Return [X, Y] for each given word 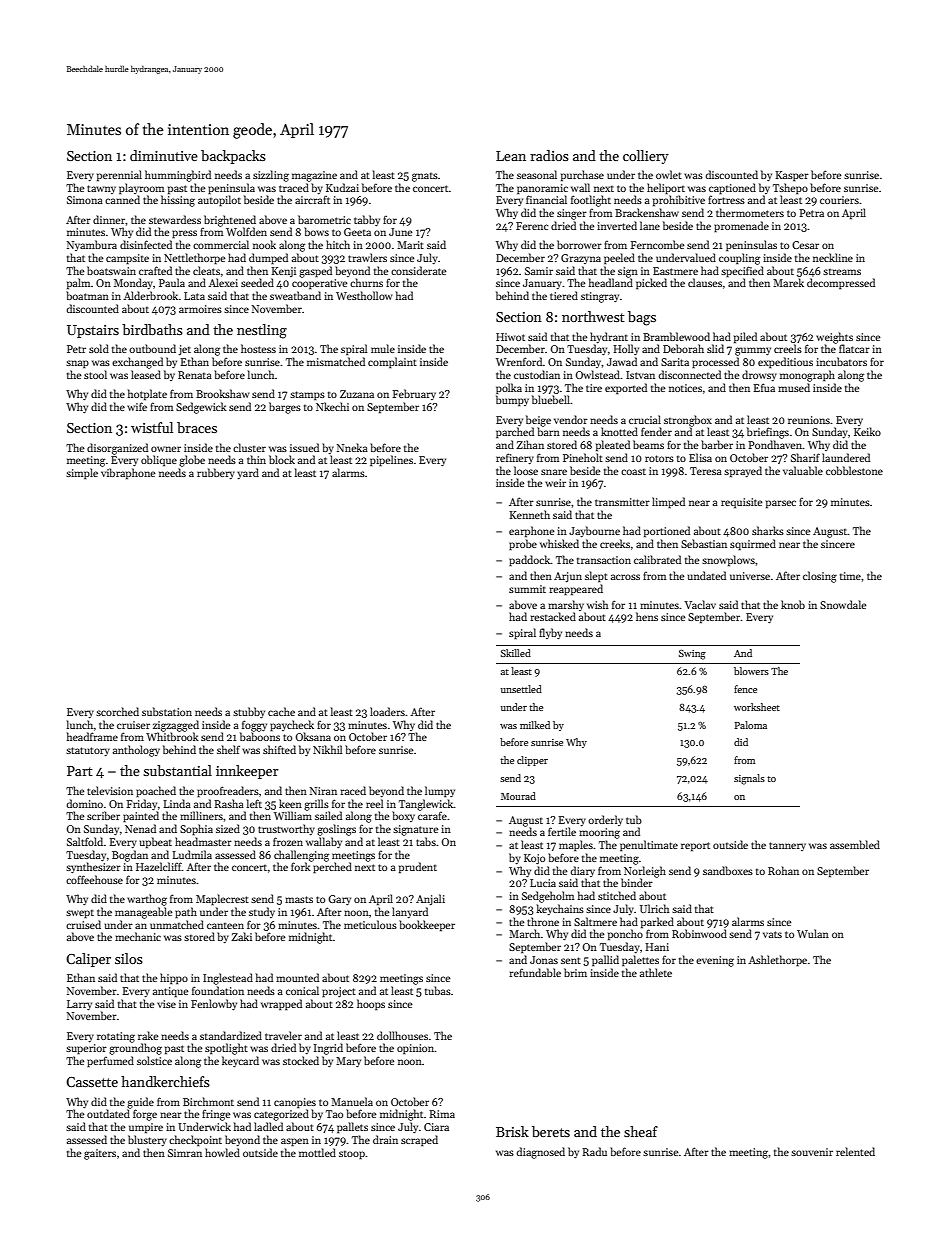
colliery [646, 157]
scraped [419, 1141]
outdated [108, 1113]
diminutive [164, 155]
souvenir [812, 1152]
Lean [511, 156]
